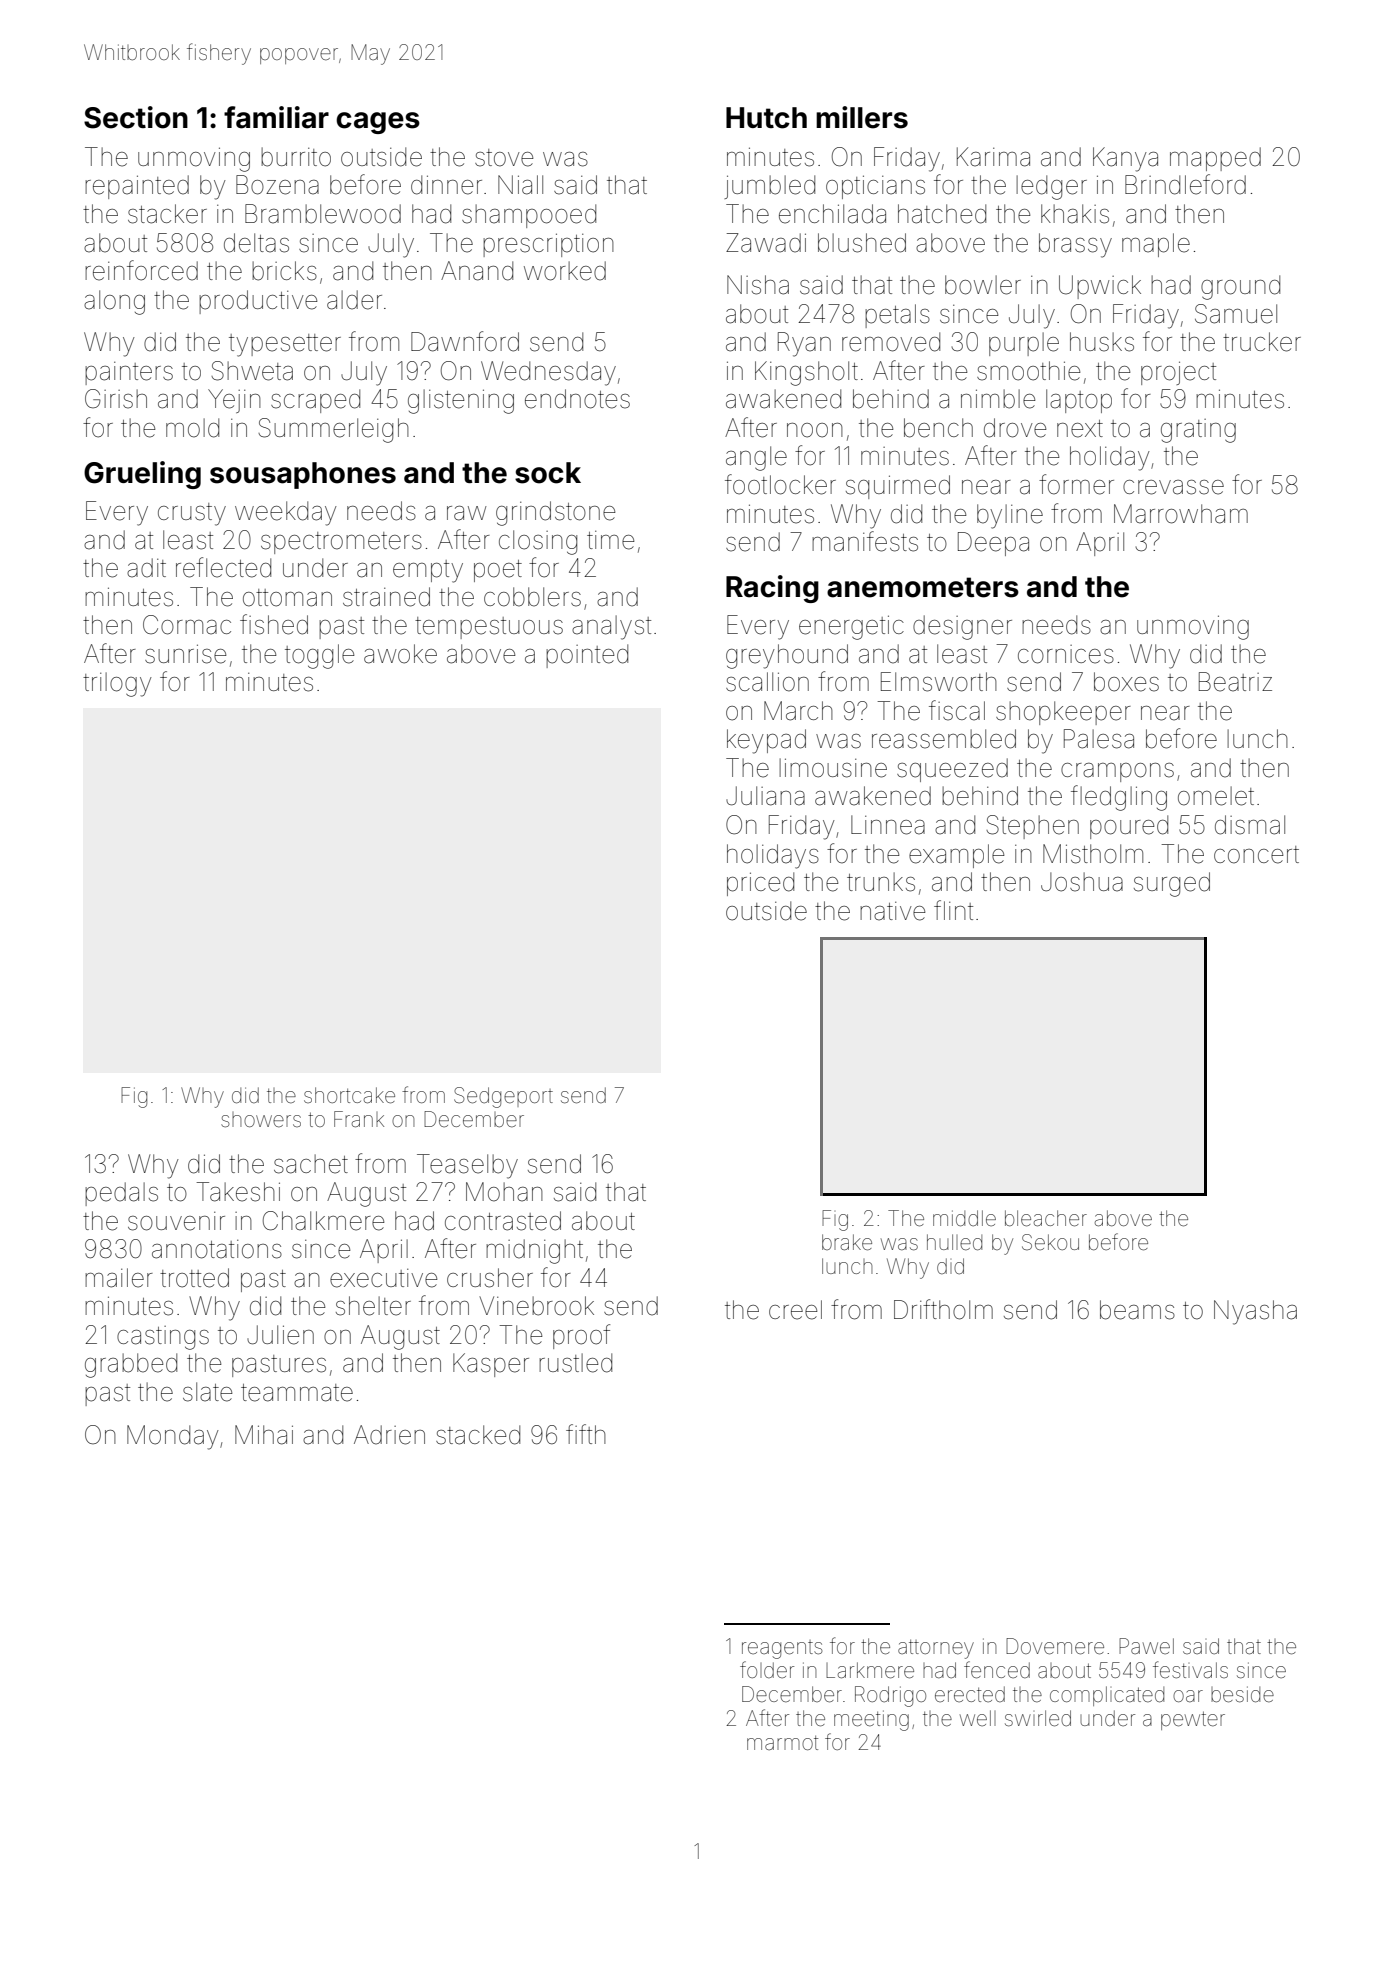  What do you see at coordinates (264, 1435) in the page?
I see `Mihai` at bounding box center [264, 1435].
